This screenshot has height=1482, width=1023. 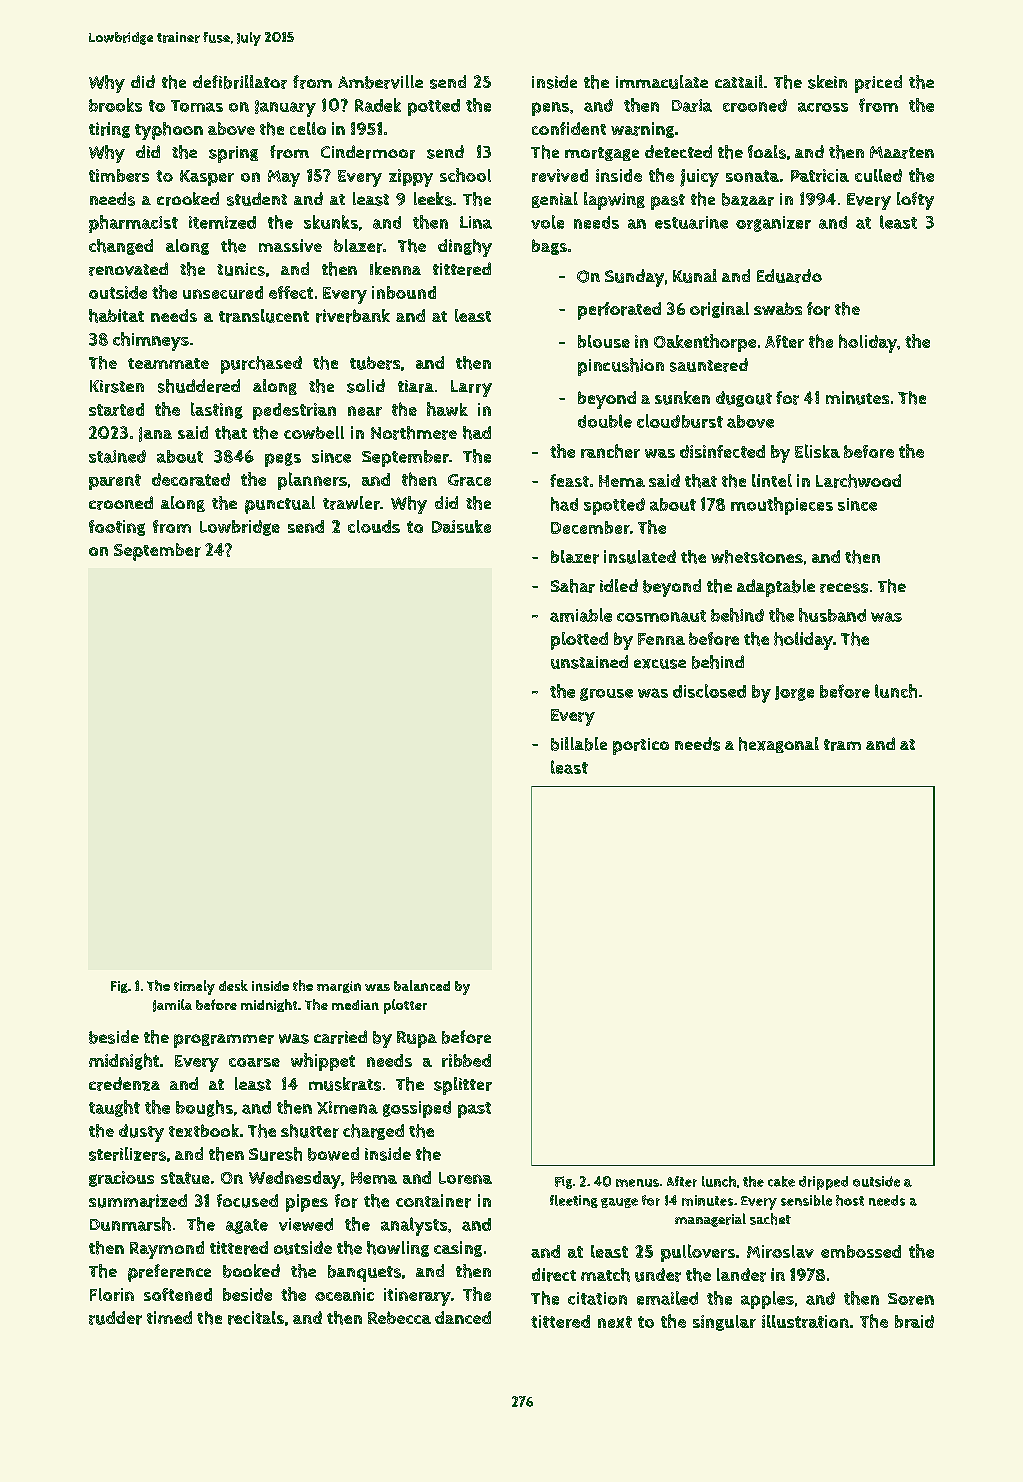 I want to click on defibrillator, so click(x=240, y=82).
